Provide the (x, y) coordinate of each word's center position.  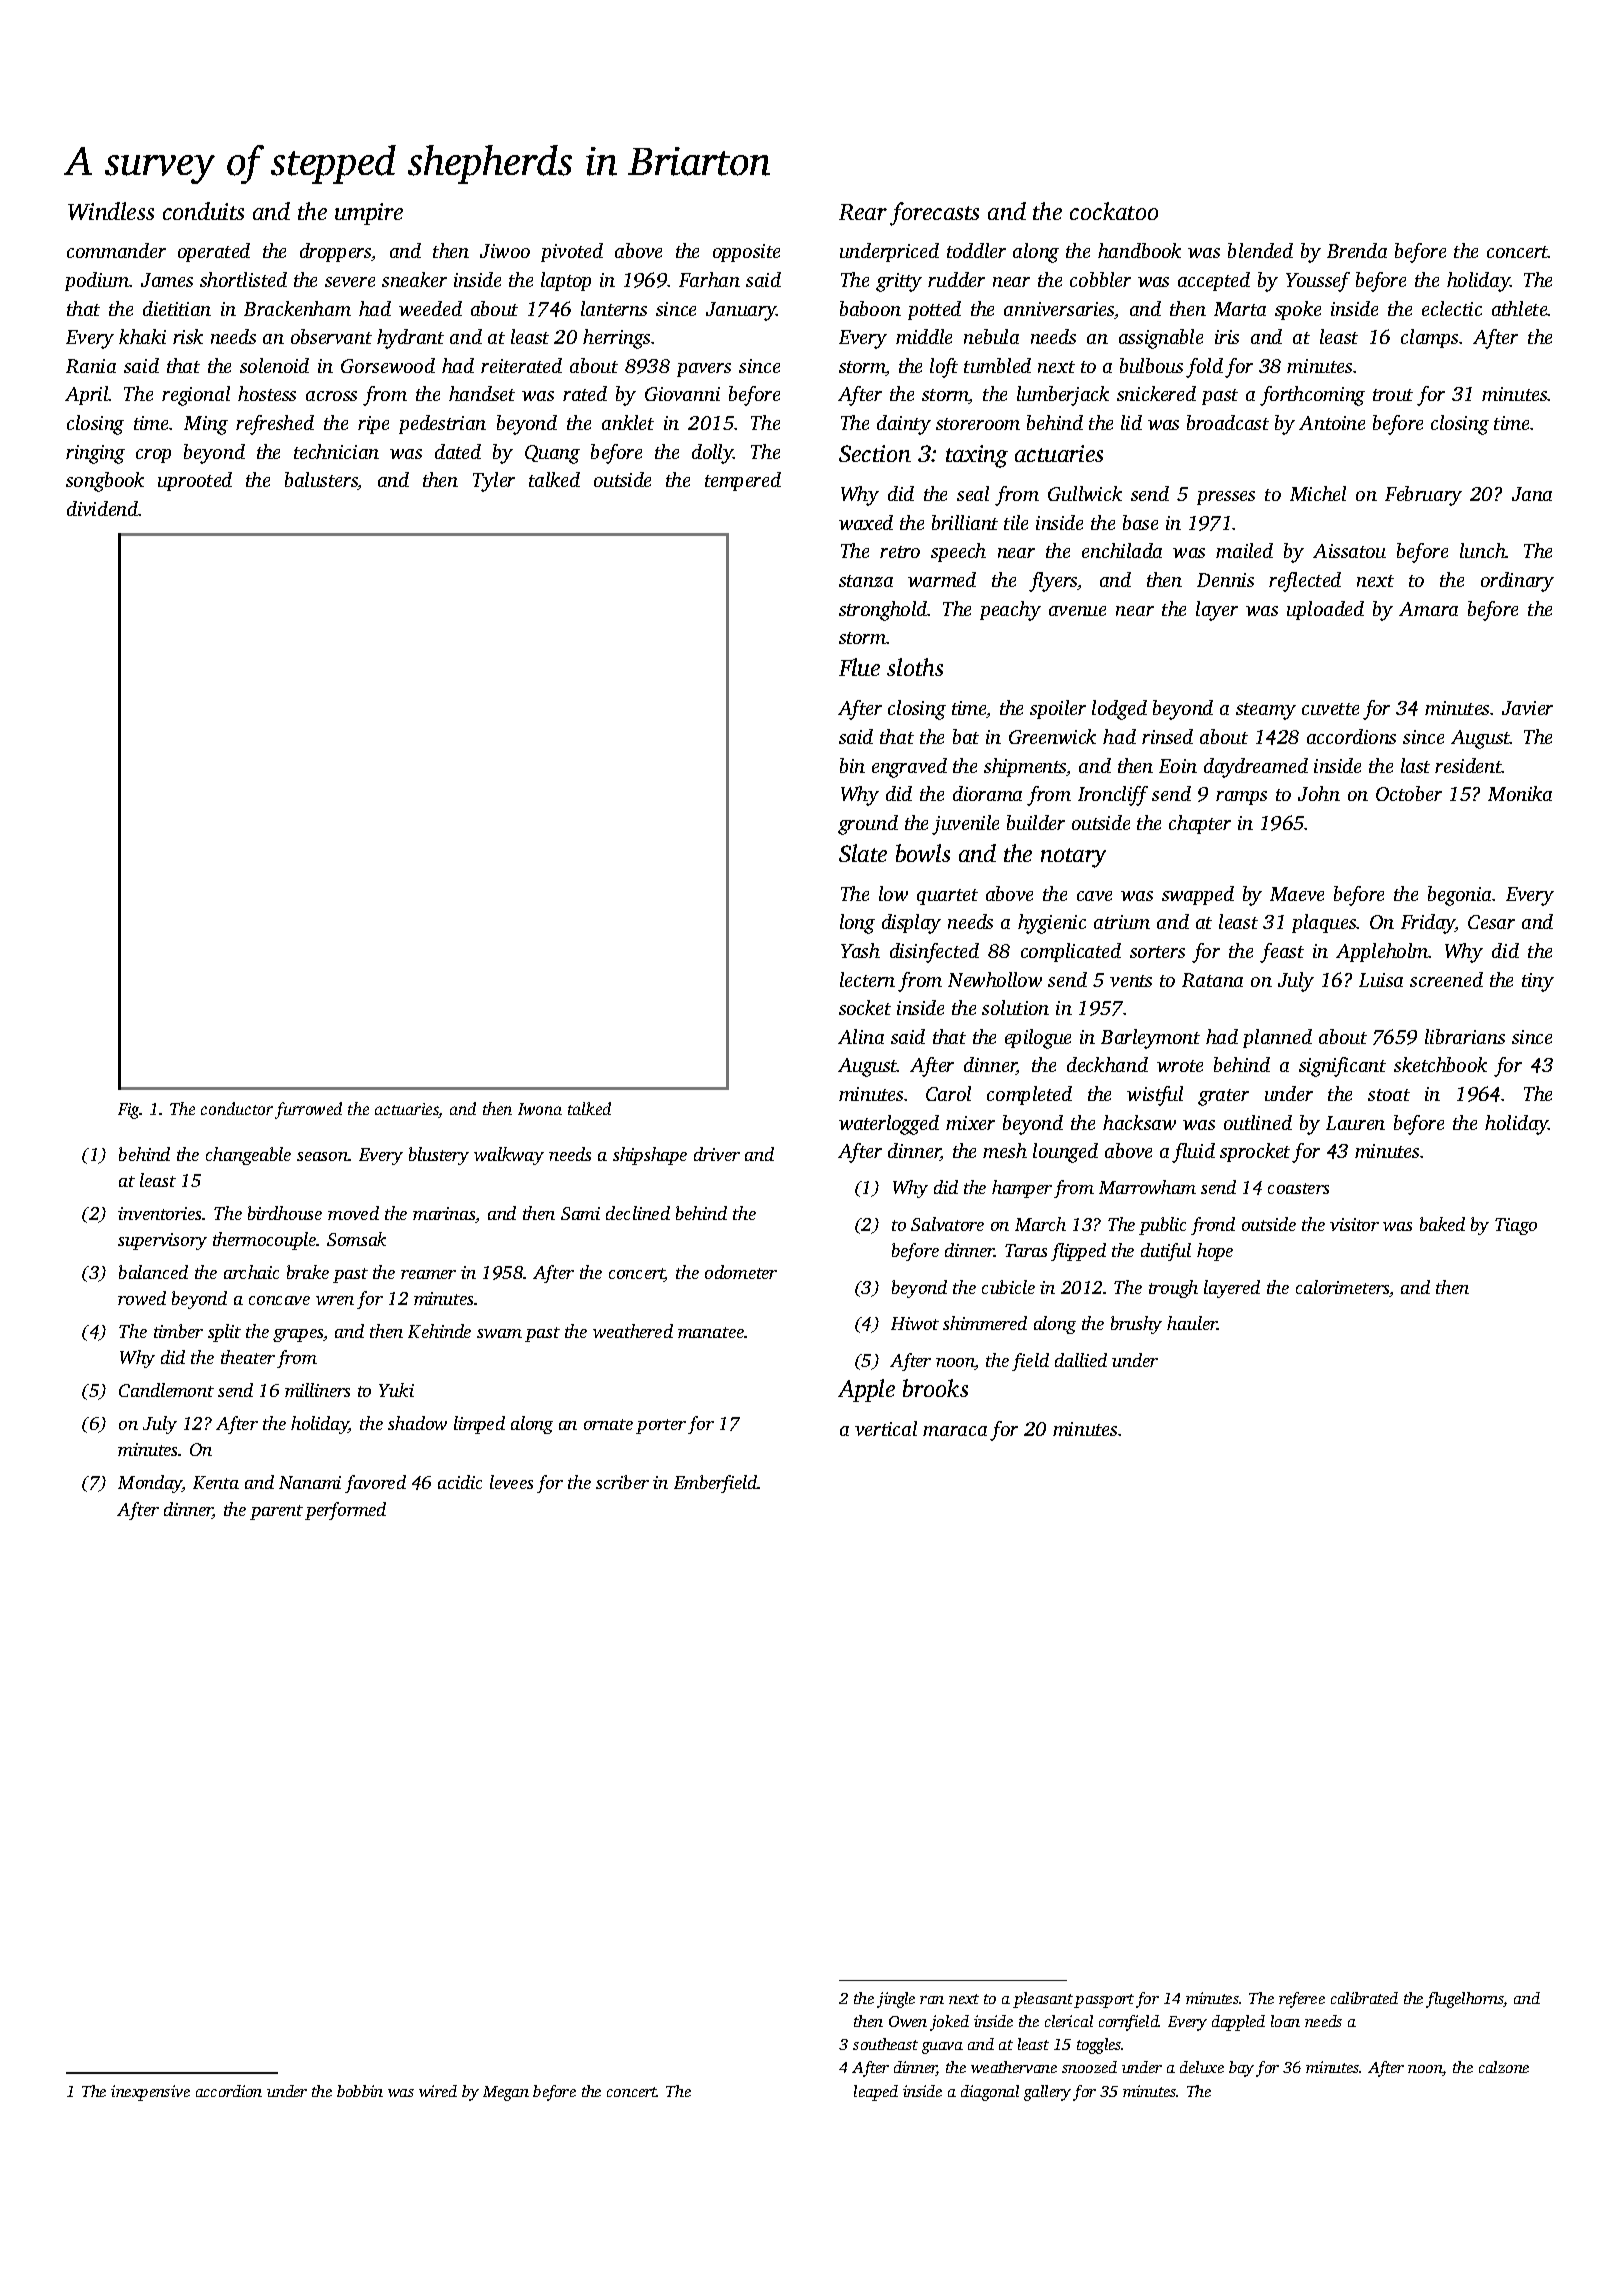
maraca (955, 1431)
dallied (1081, 1360)
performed (345, 1511)
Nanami (310, 1482)
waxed (866, 522)
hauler (1192, 1323)
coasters (1298, 1188)
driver (717, 1154)
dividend (103, 508)
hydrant (410, 339)
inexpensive (150, 2093)
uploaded (1325, 610)
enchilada (1122, 550)
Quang (552, 454)
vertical (886, 1428)
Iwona (540, 1109)
